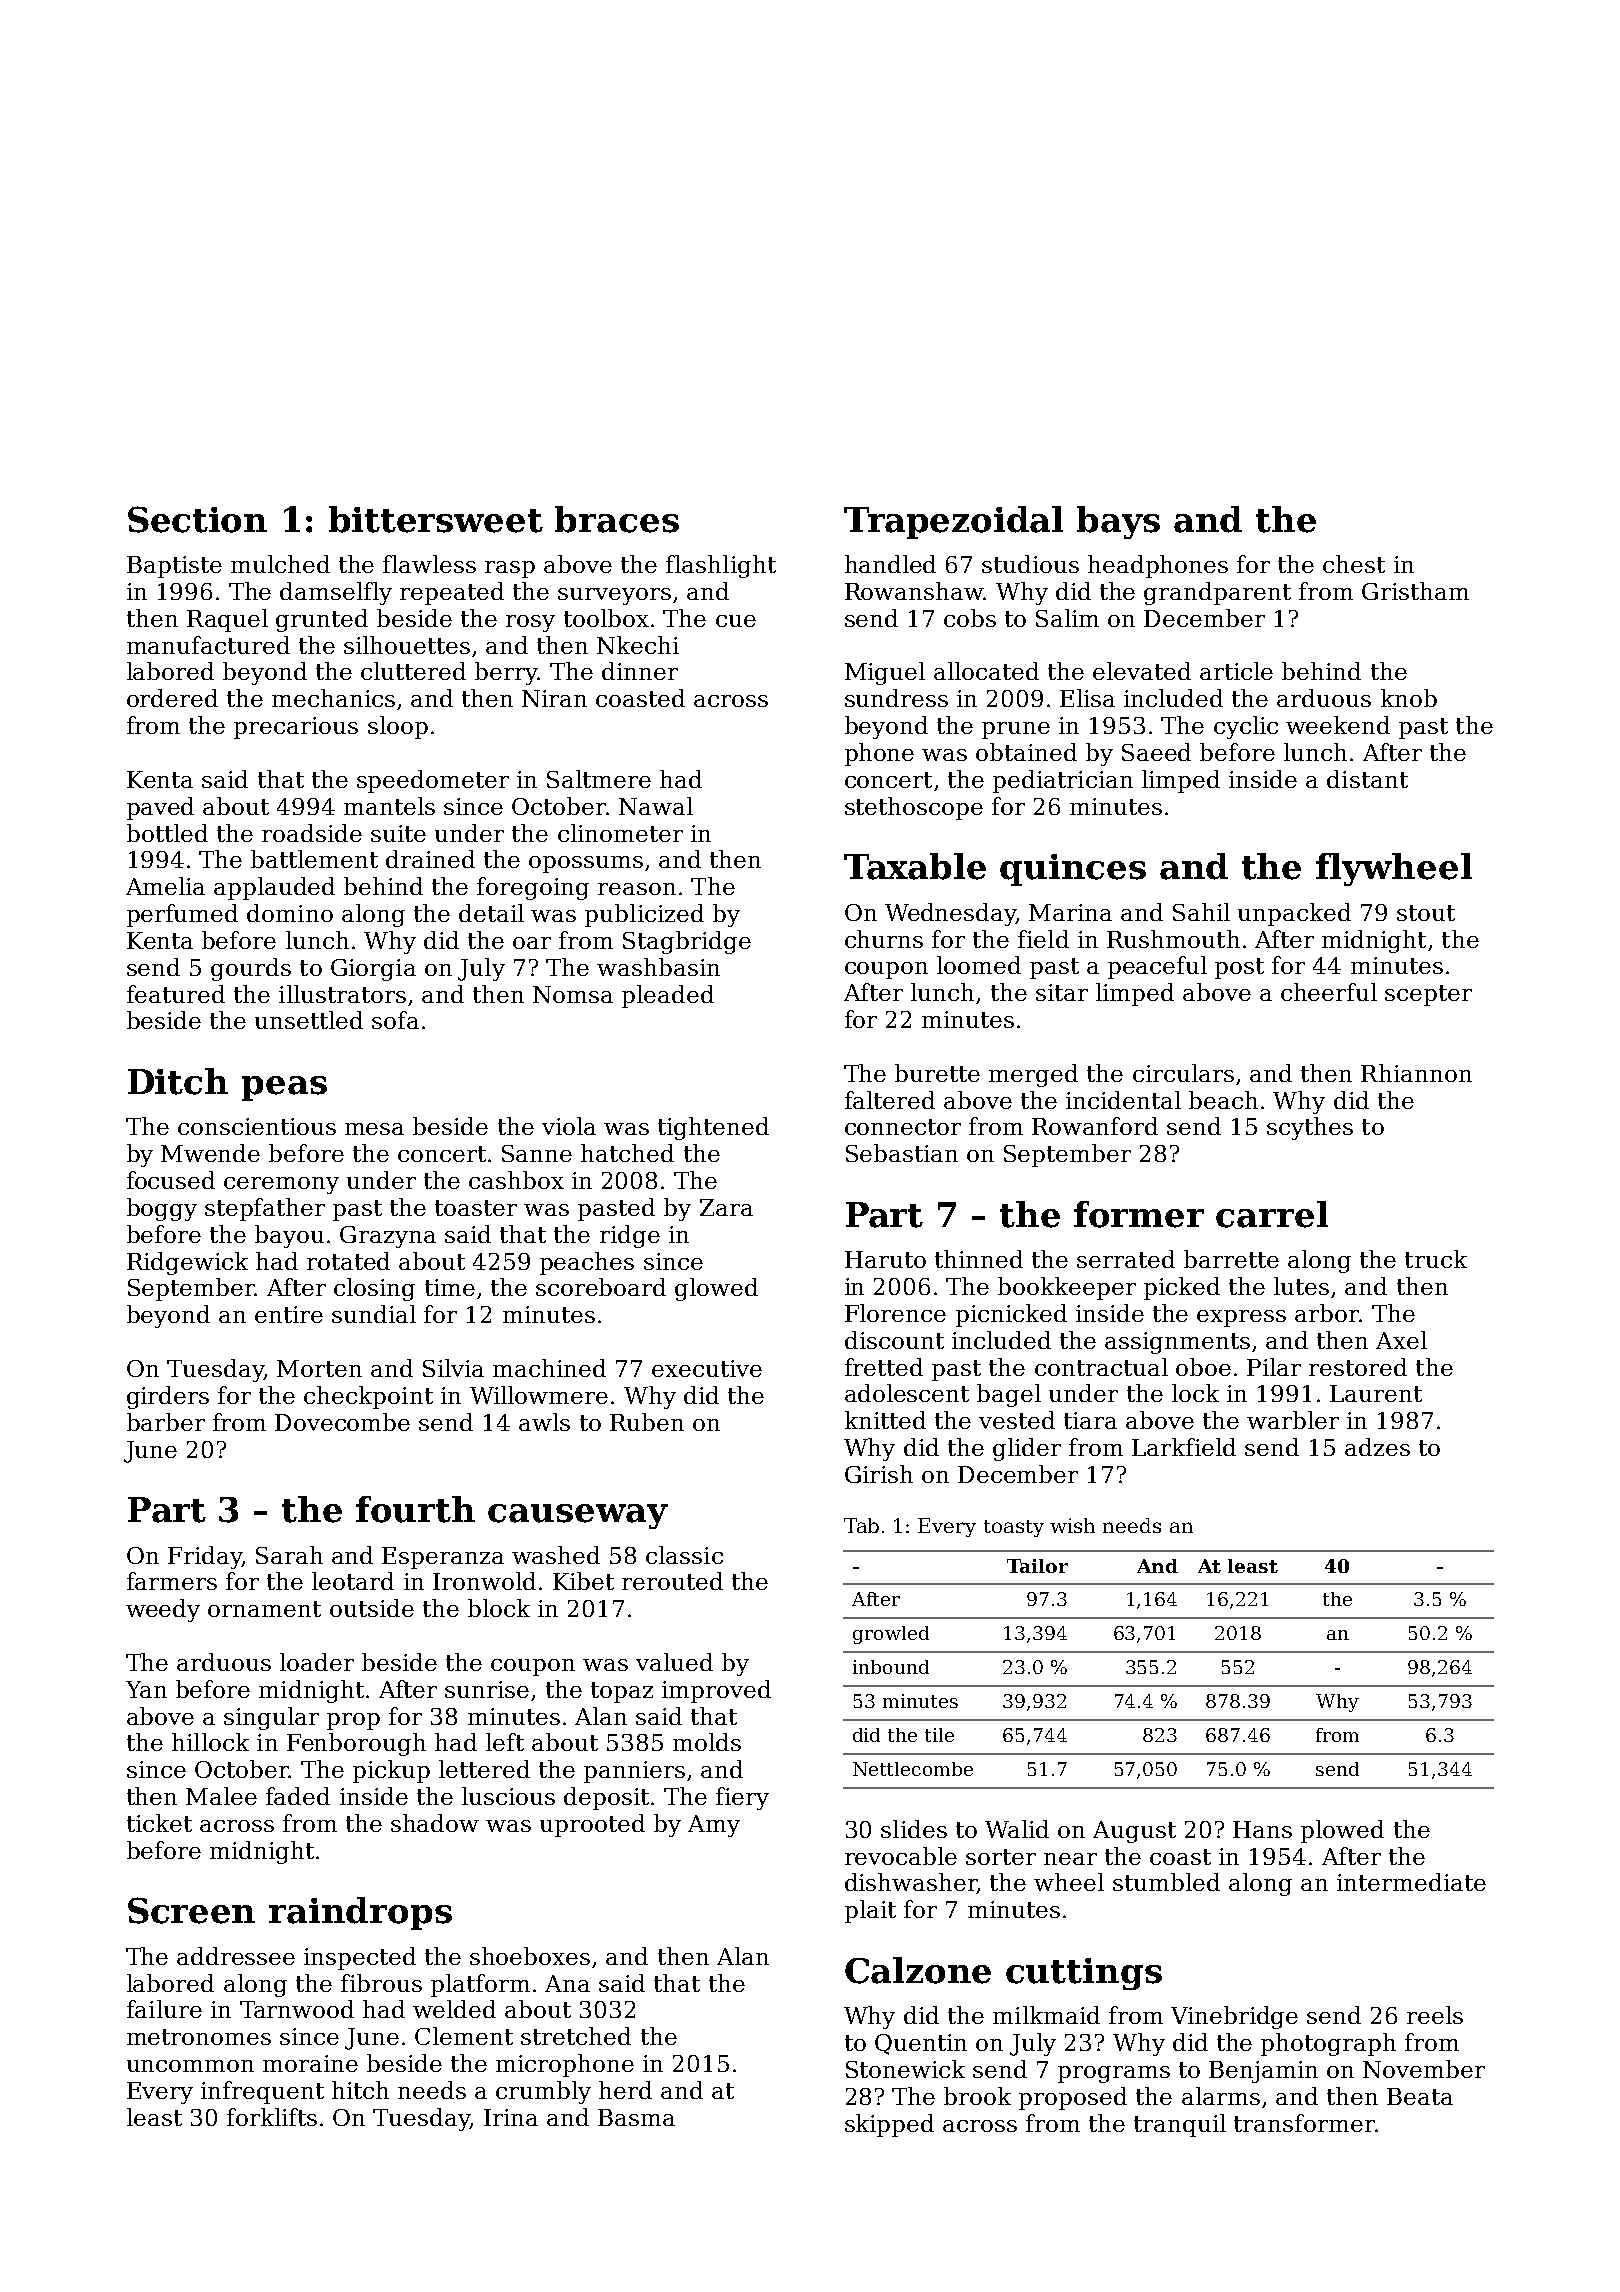 This image has height=2292, width=1620. Describe the element at coordinates (953, 522) in the image. I see `Trapezoidal` at that location.
